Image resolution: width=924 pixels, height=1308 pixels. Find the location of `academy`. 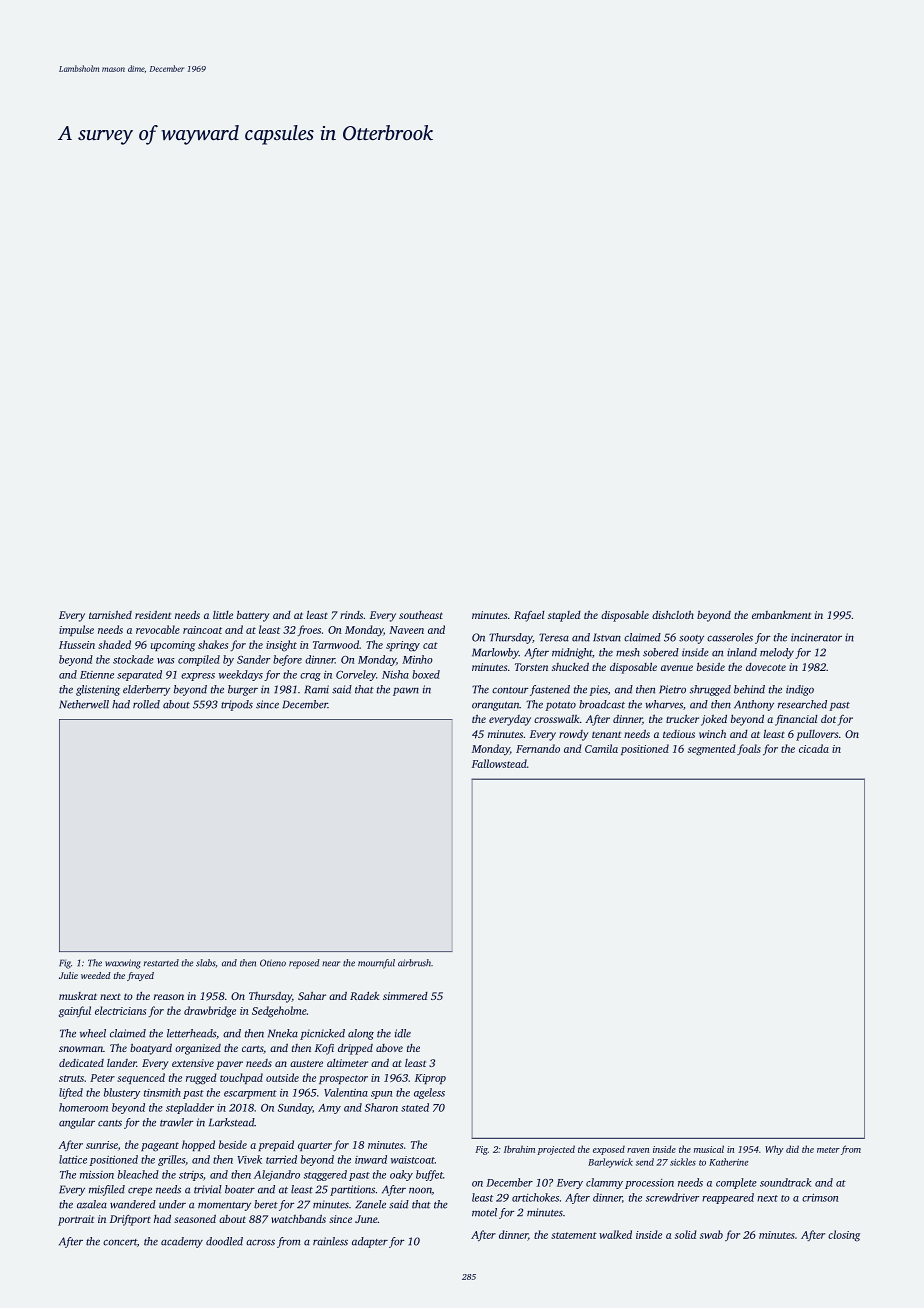

academy is located at coordinates (182, 1242).
